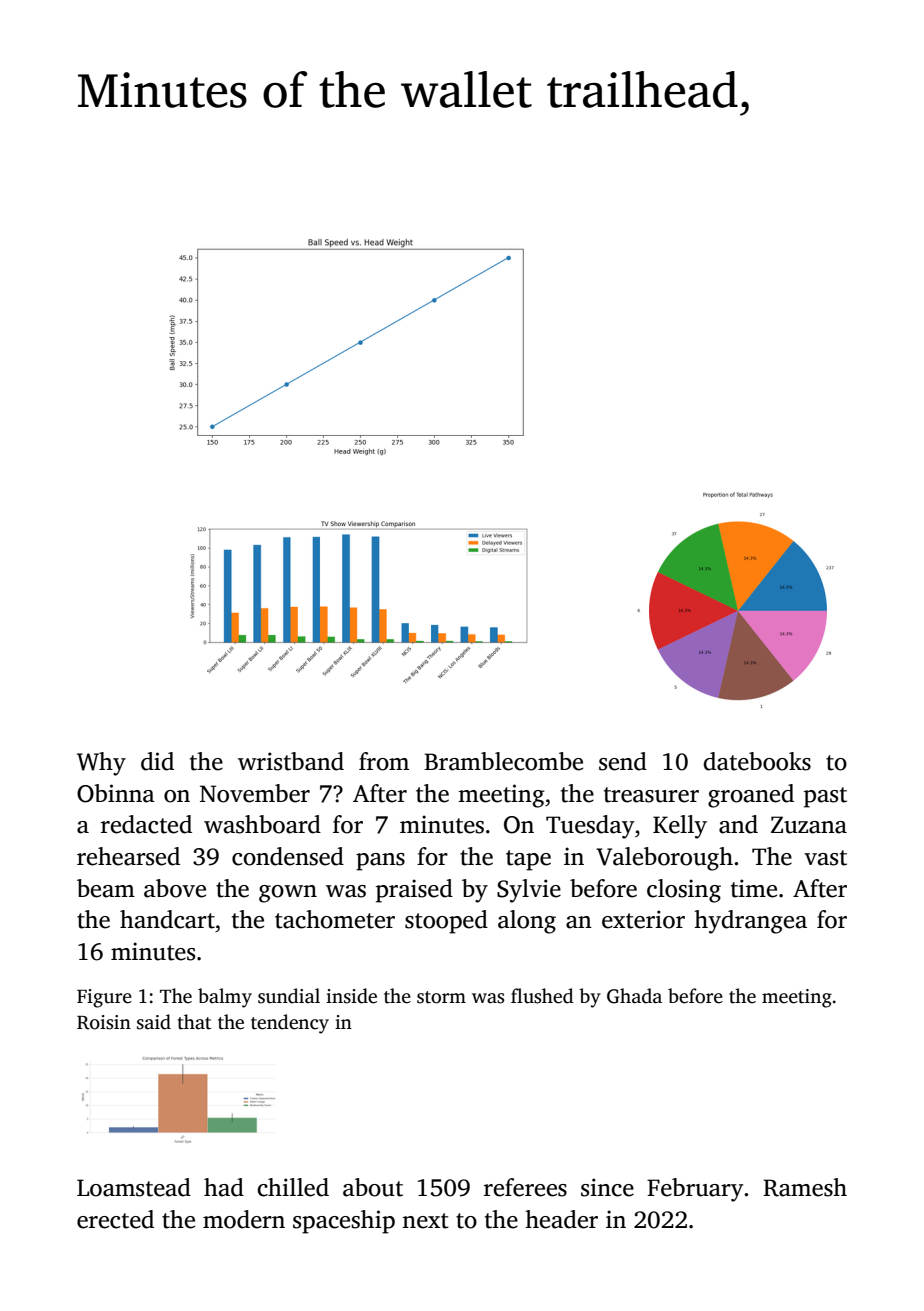 The image size is (924, 1311). What do you see at coordinates (134, 1187) in the page?
I see `Loamstead` at bounding box center [134, 1187].
